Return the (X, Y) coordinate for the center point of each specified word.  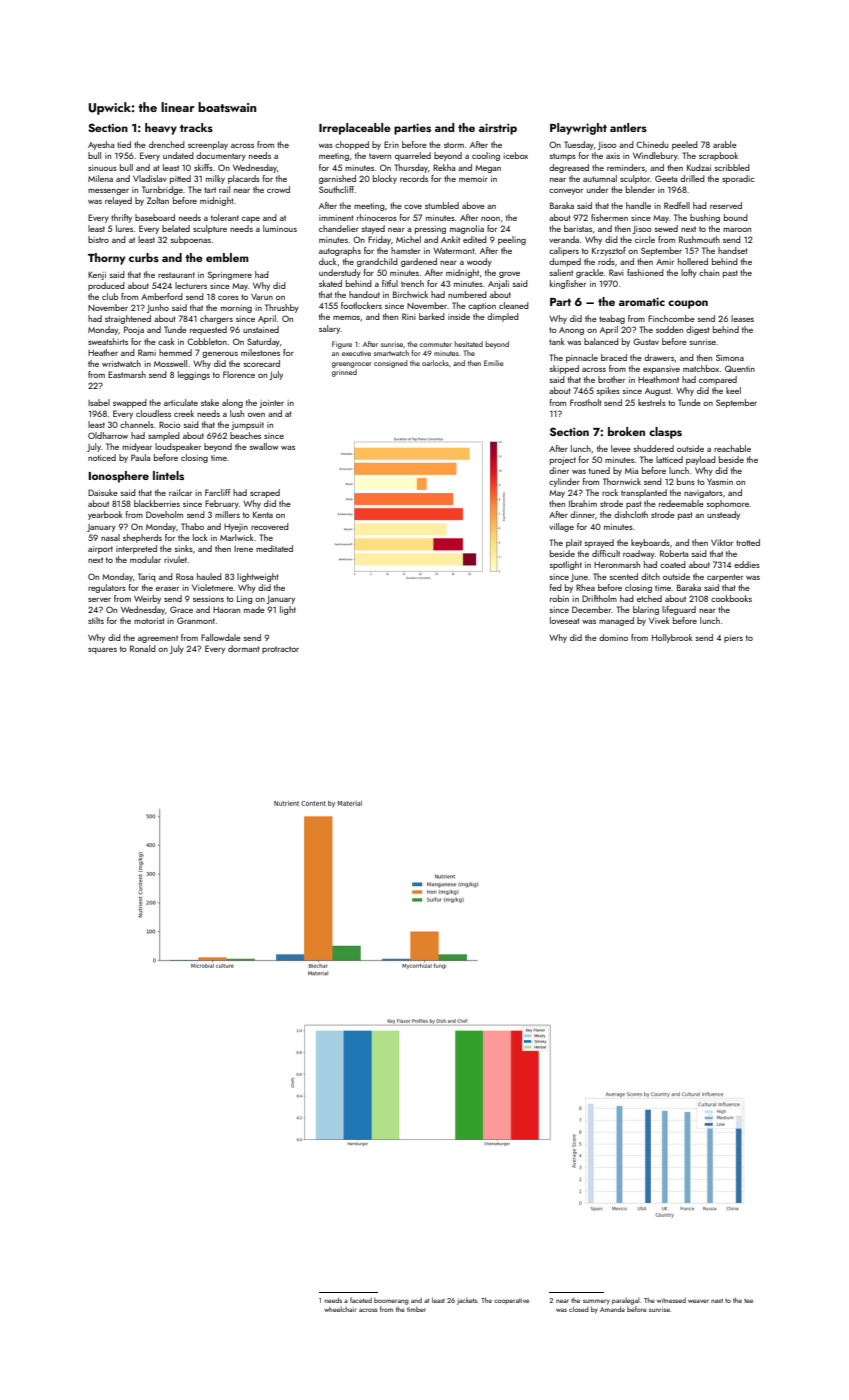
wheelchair (340, 1309)
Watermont (454, 251)
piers (733, 639)
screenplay (208, 145)
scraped (265, 493)
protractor (280, 650)
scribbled (732, 167)
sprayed (599, 543)
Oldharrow (108, 435)
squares (102, 651)
